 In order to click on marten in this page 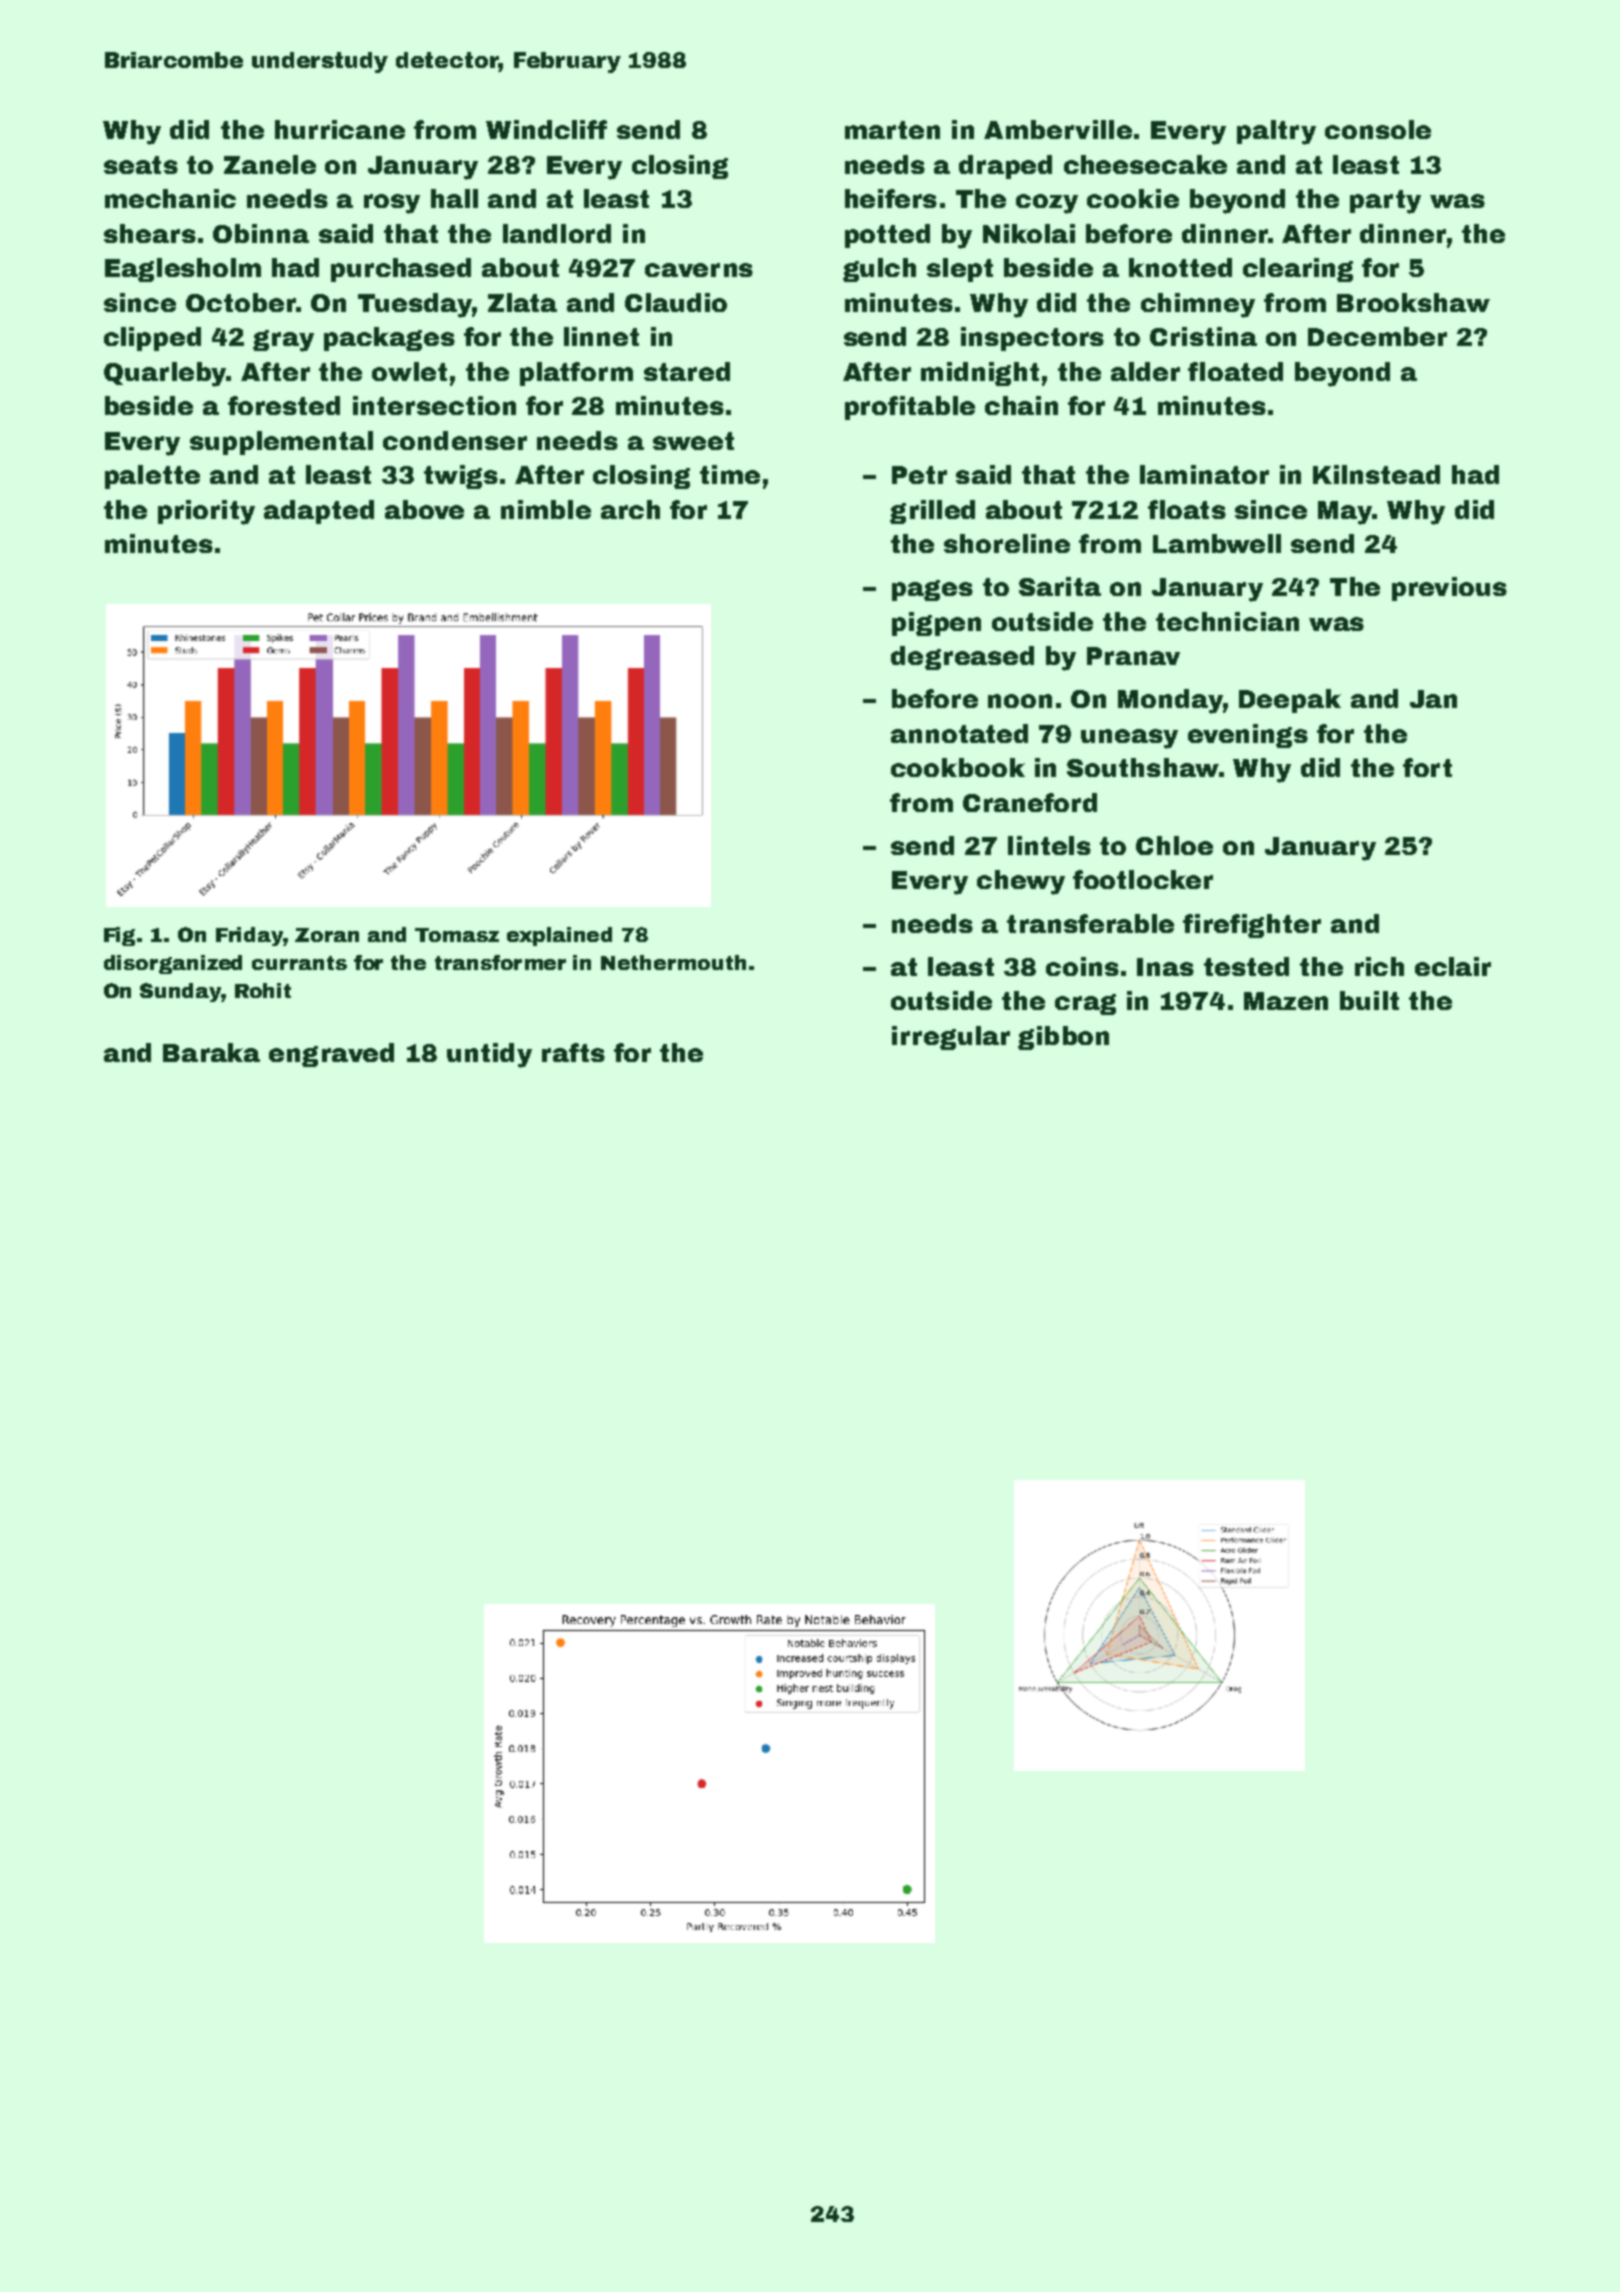, I will do `click(892, 130)`.
